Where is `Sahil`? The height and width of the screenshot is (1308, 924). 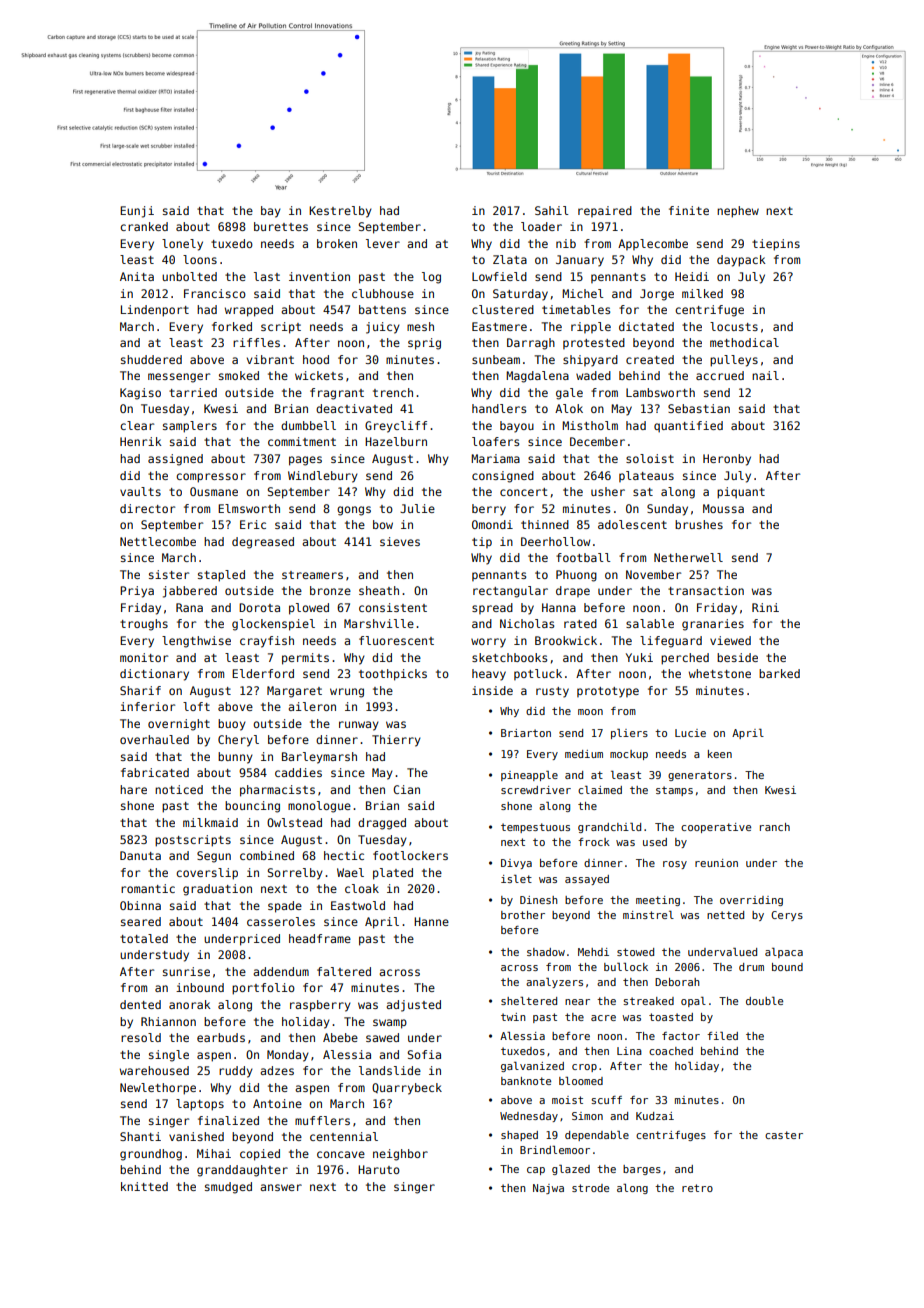
Sahil is located at coordinates (552, 210).
